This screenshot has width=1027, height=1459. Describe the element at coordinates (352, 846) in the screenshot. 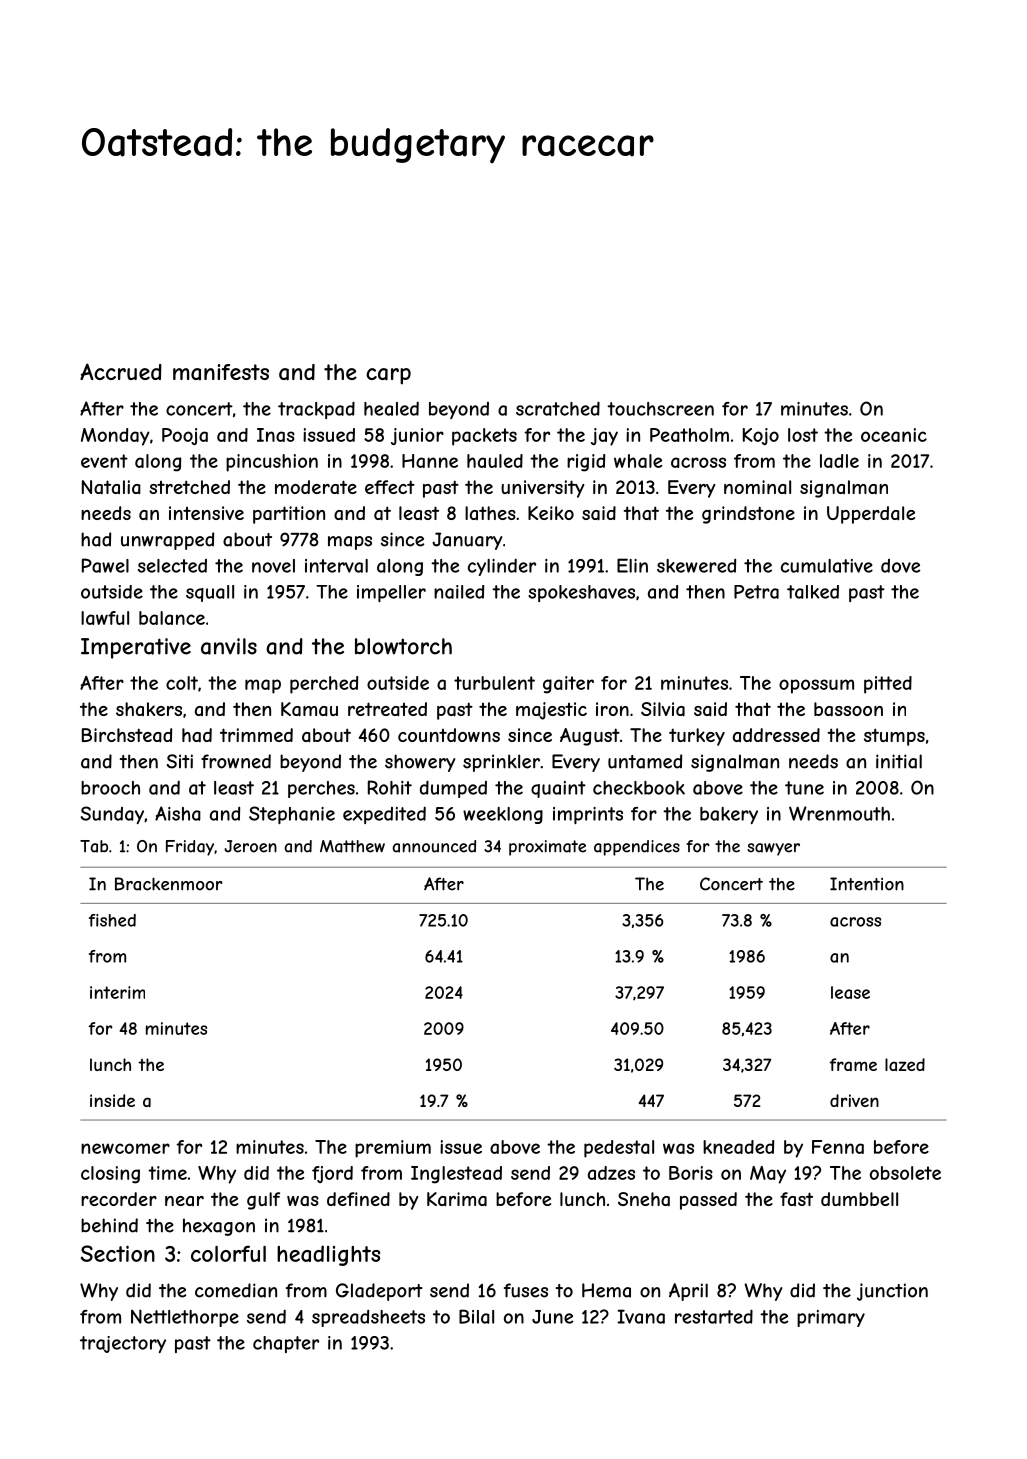

I see `Matthew` at that location.
